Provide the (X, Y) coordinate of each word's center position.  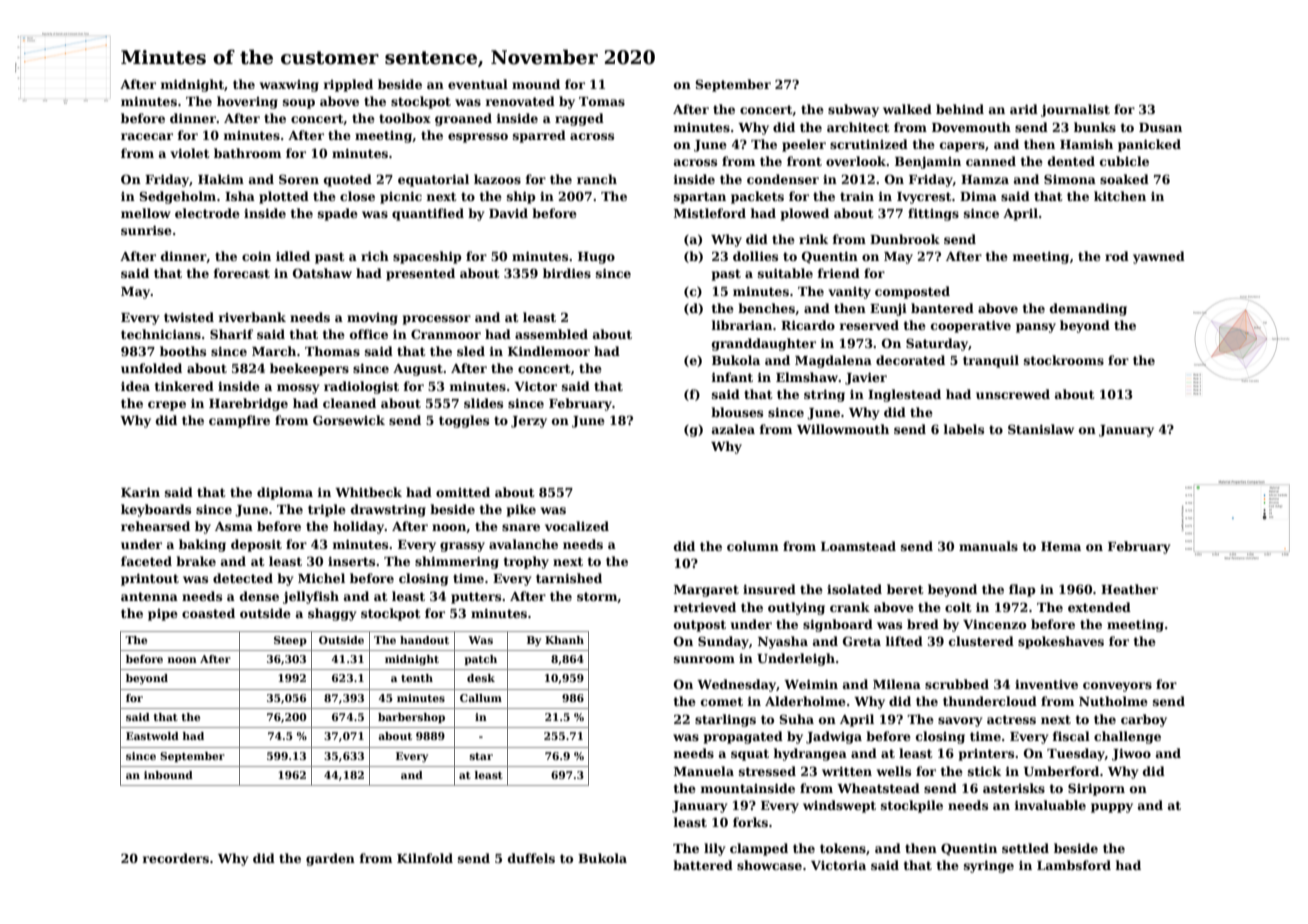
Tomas (602, 101)
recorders (175, 858)
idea (135, 386)
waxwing (289, 86)
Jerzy (529, 422)
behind (960, 109)
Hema (1061, 546)
